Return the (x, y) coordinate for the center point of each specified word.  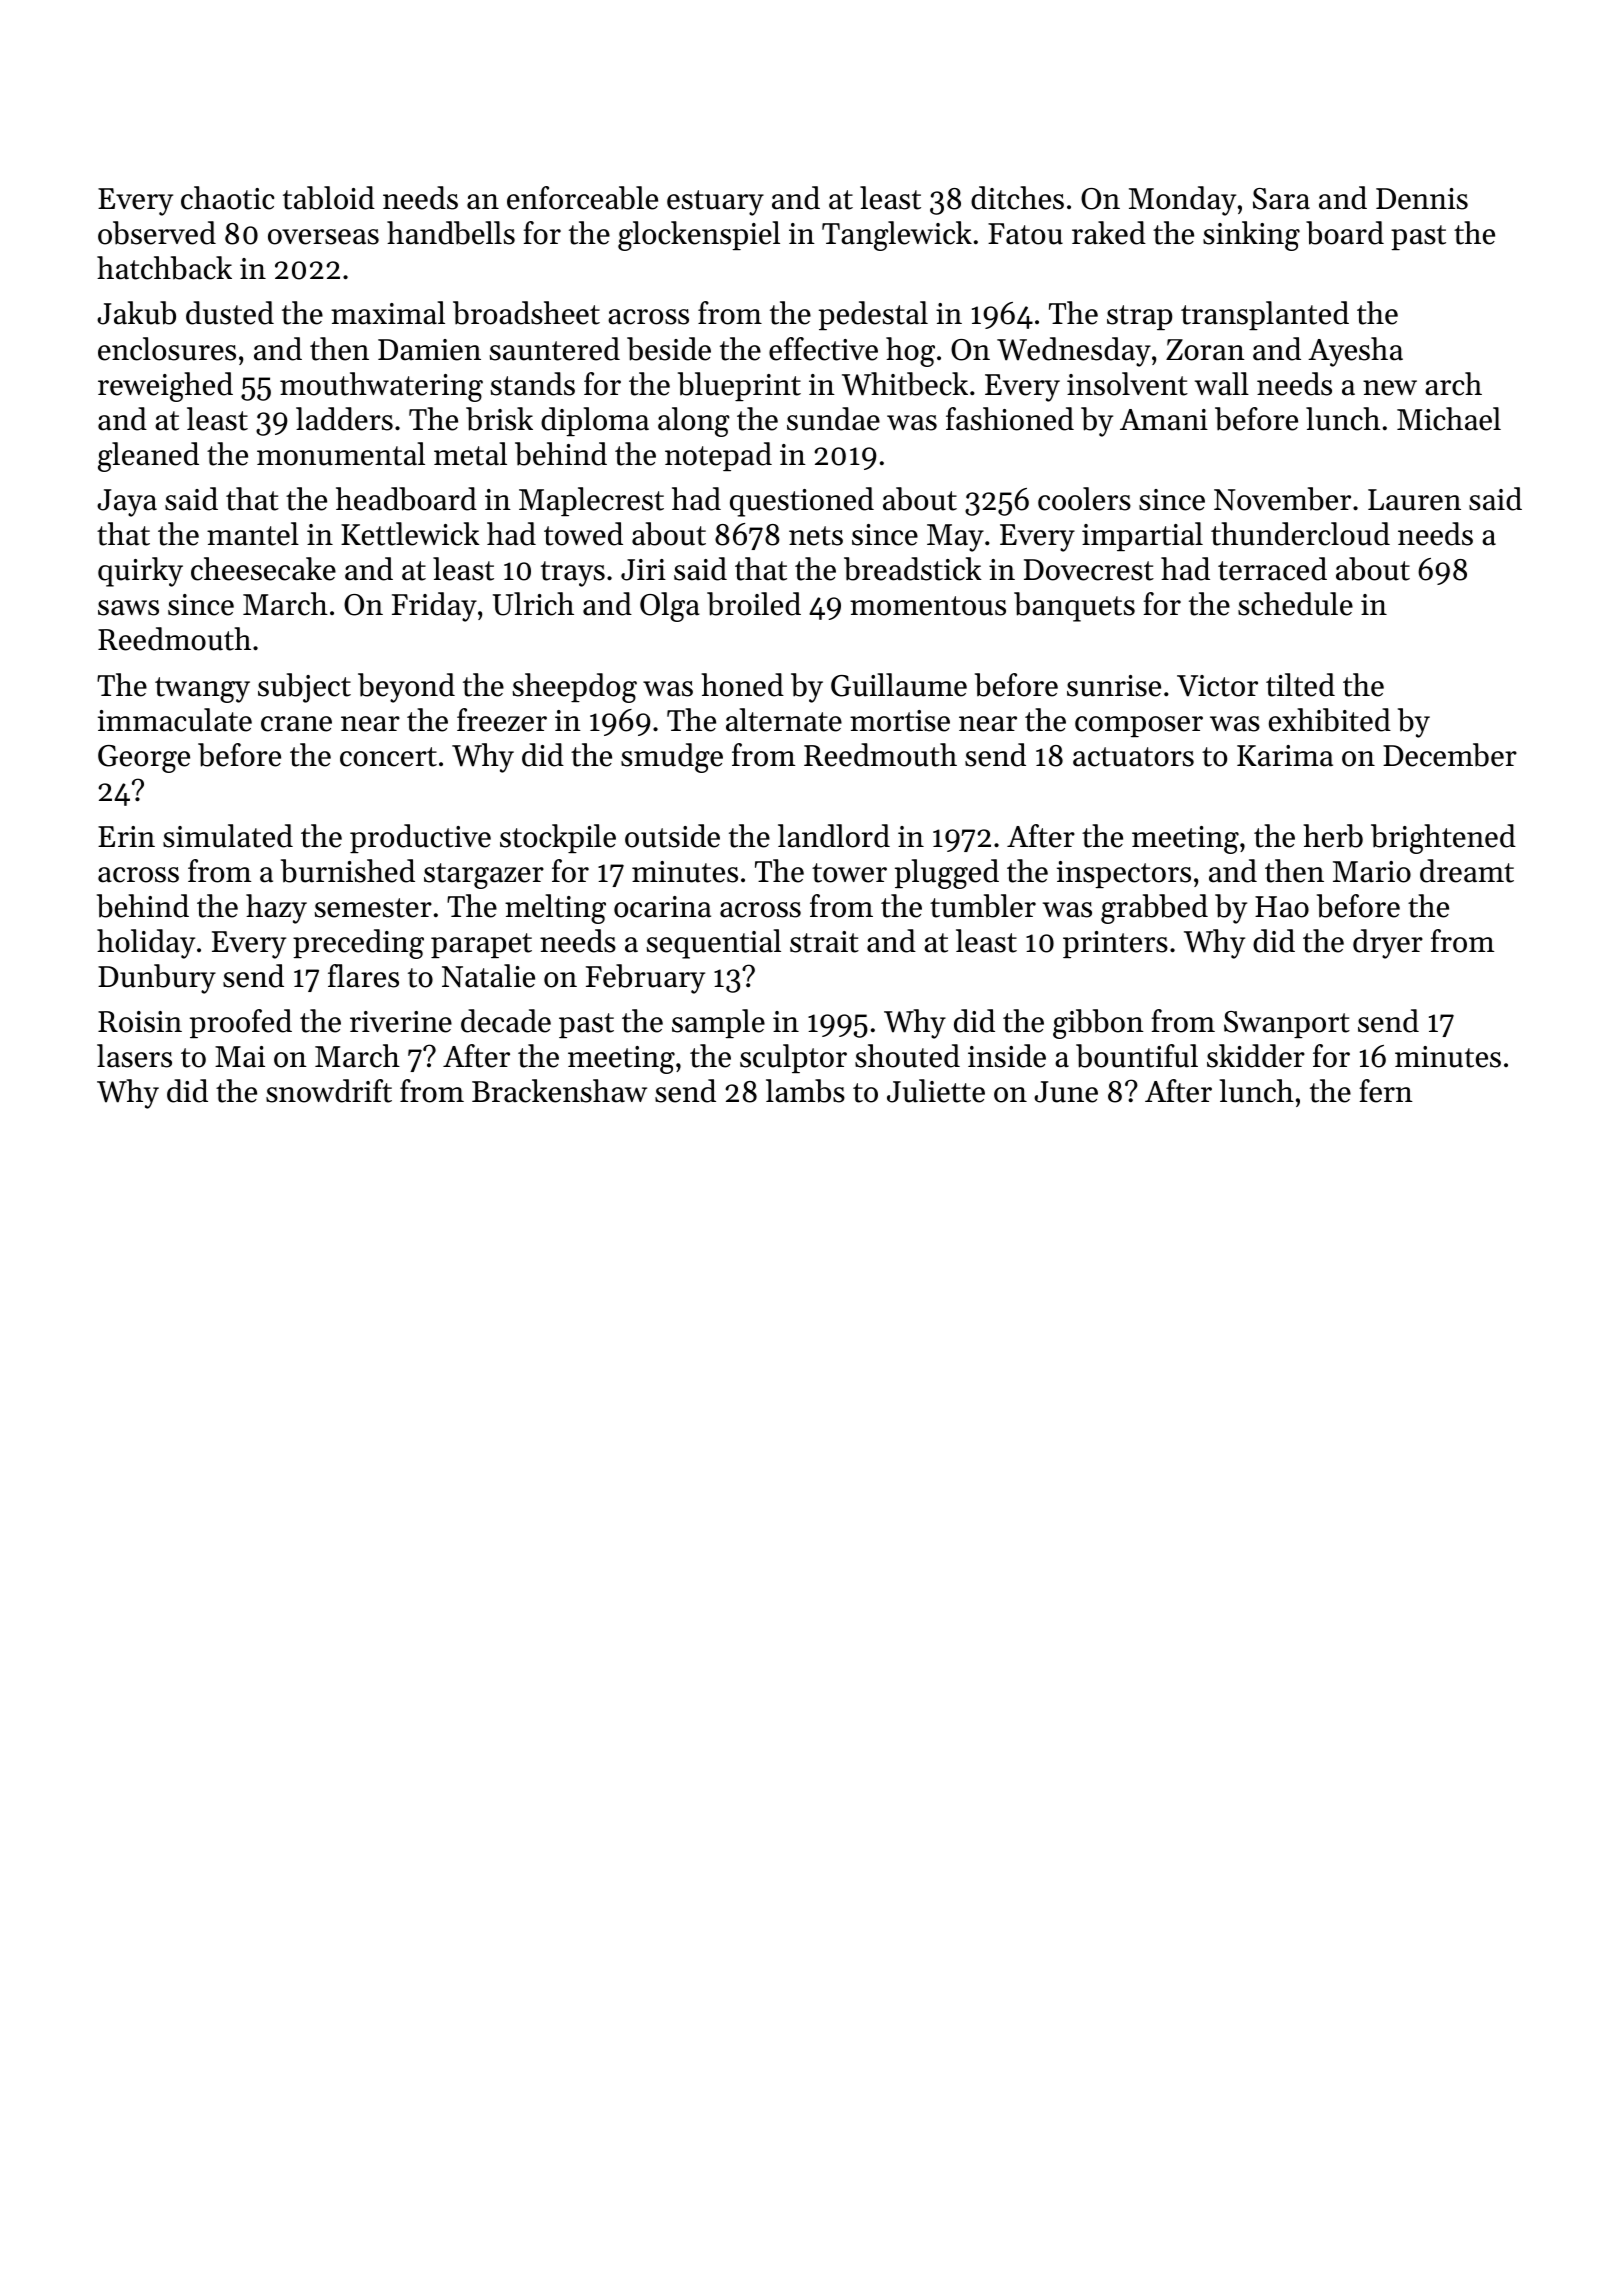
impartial (1142, 536)
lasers (134, 1056)
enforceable (582, 198)
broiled (754, 604)
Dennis (1422, 199)
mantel (253, 534)
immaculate (175, 720)
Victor (1217, 686)
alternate (784, 720)
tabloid (329, 198)
